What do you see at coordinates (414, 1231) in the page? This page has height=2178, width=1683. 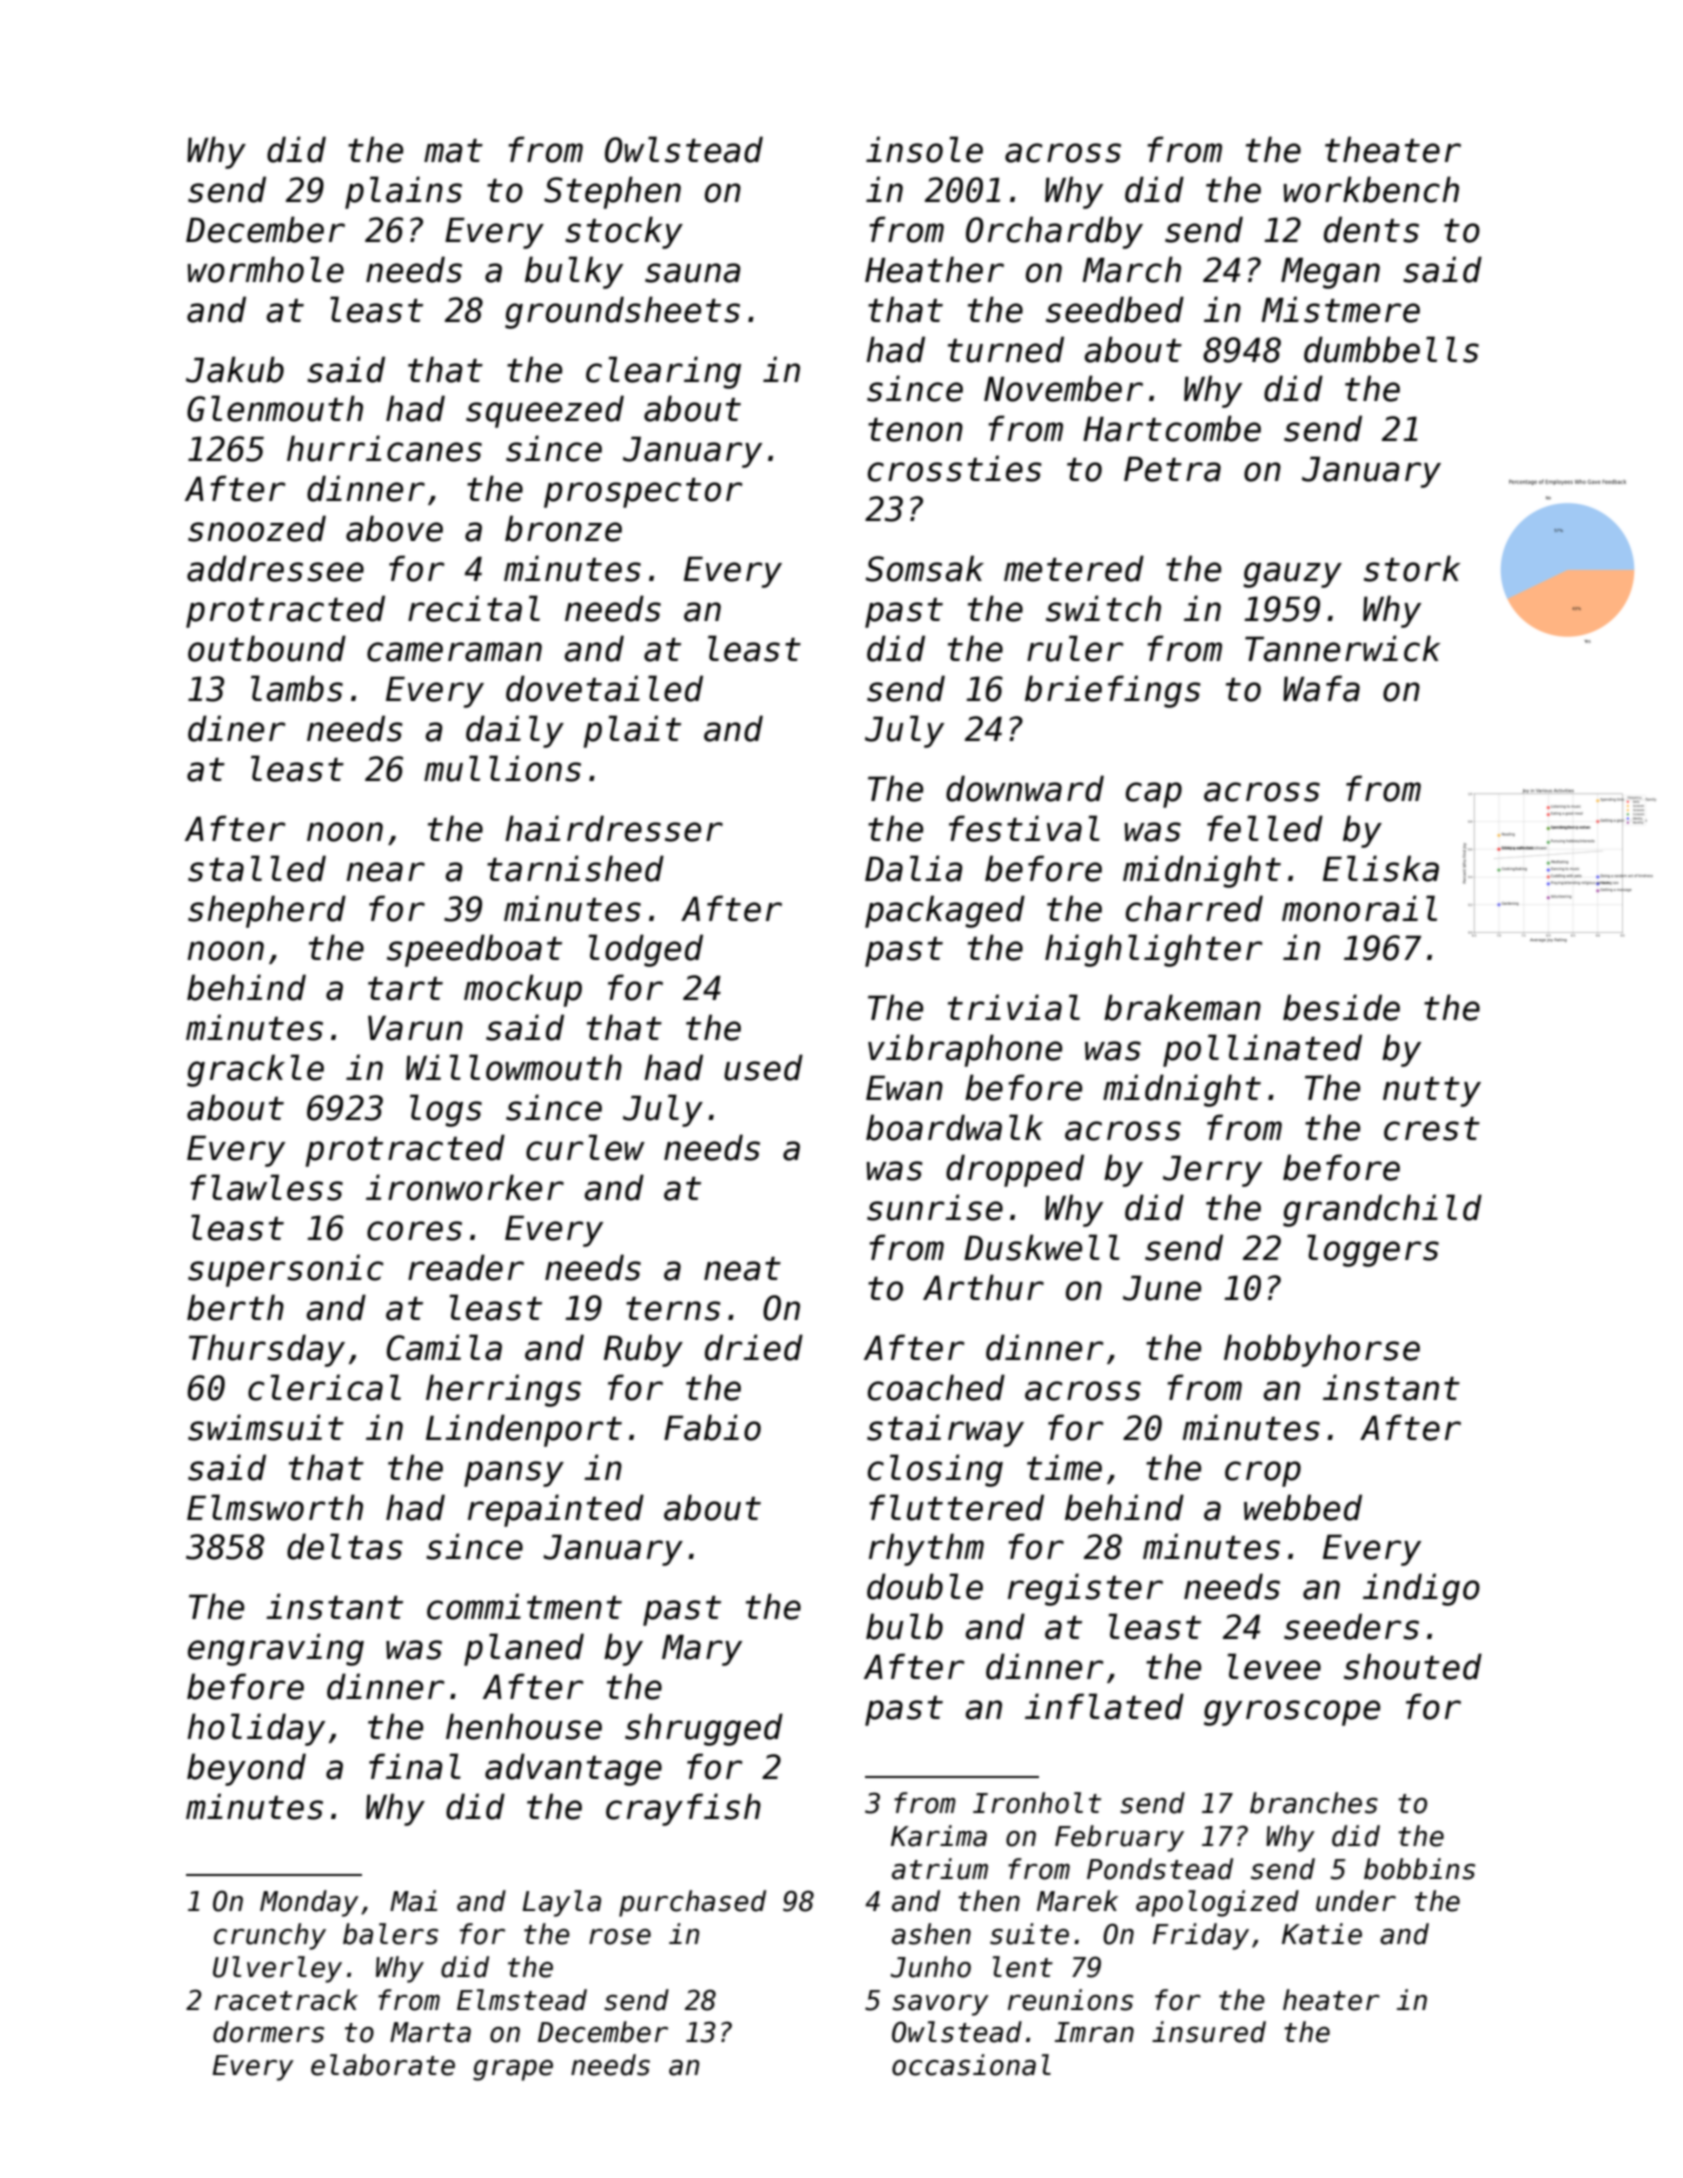 I see `cores` at bounding box center [414, 1231].
